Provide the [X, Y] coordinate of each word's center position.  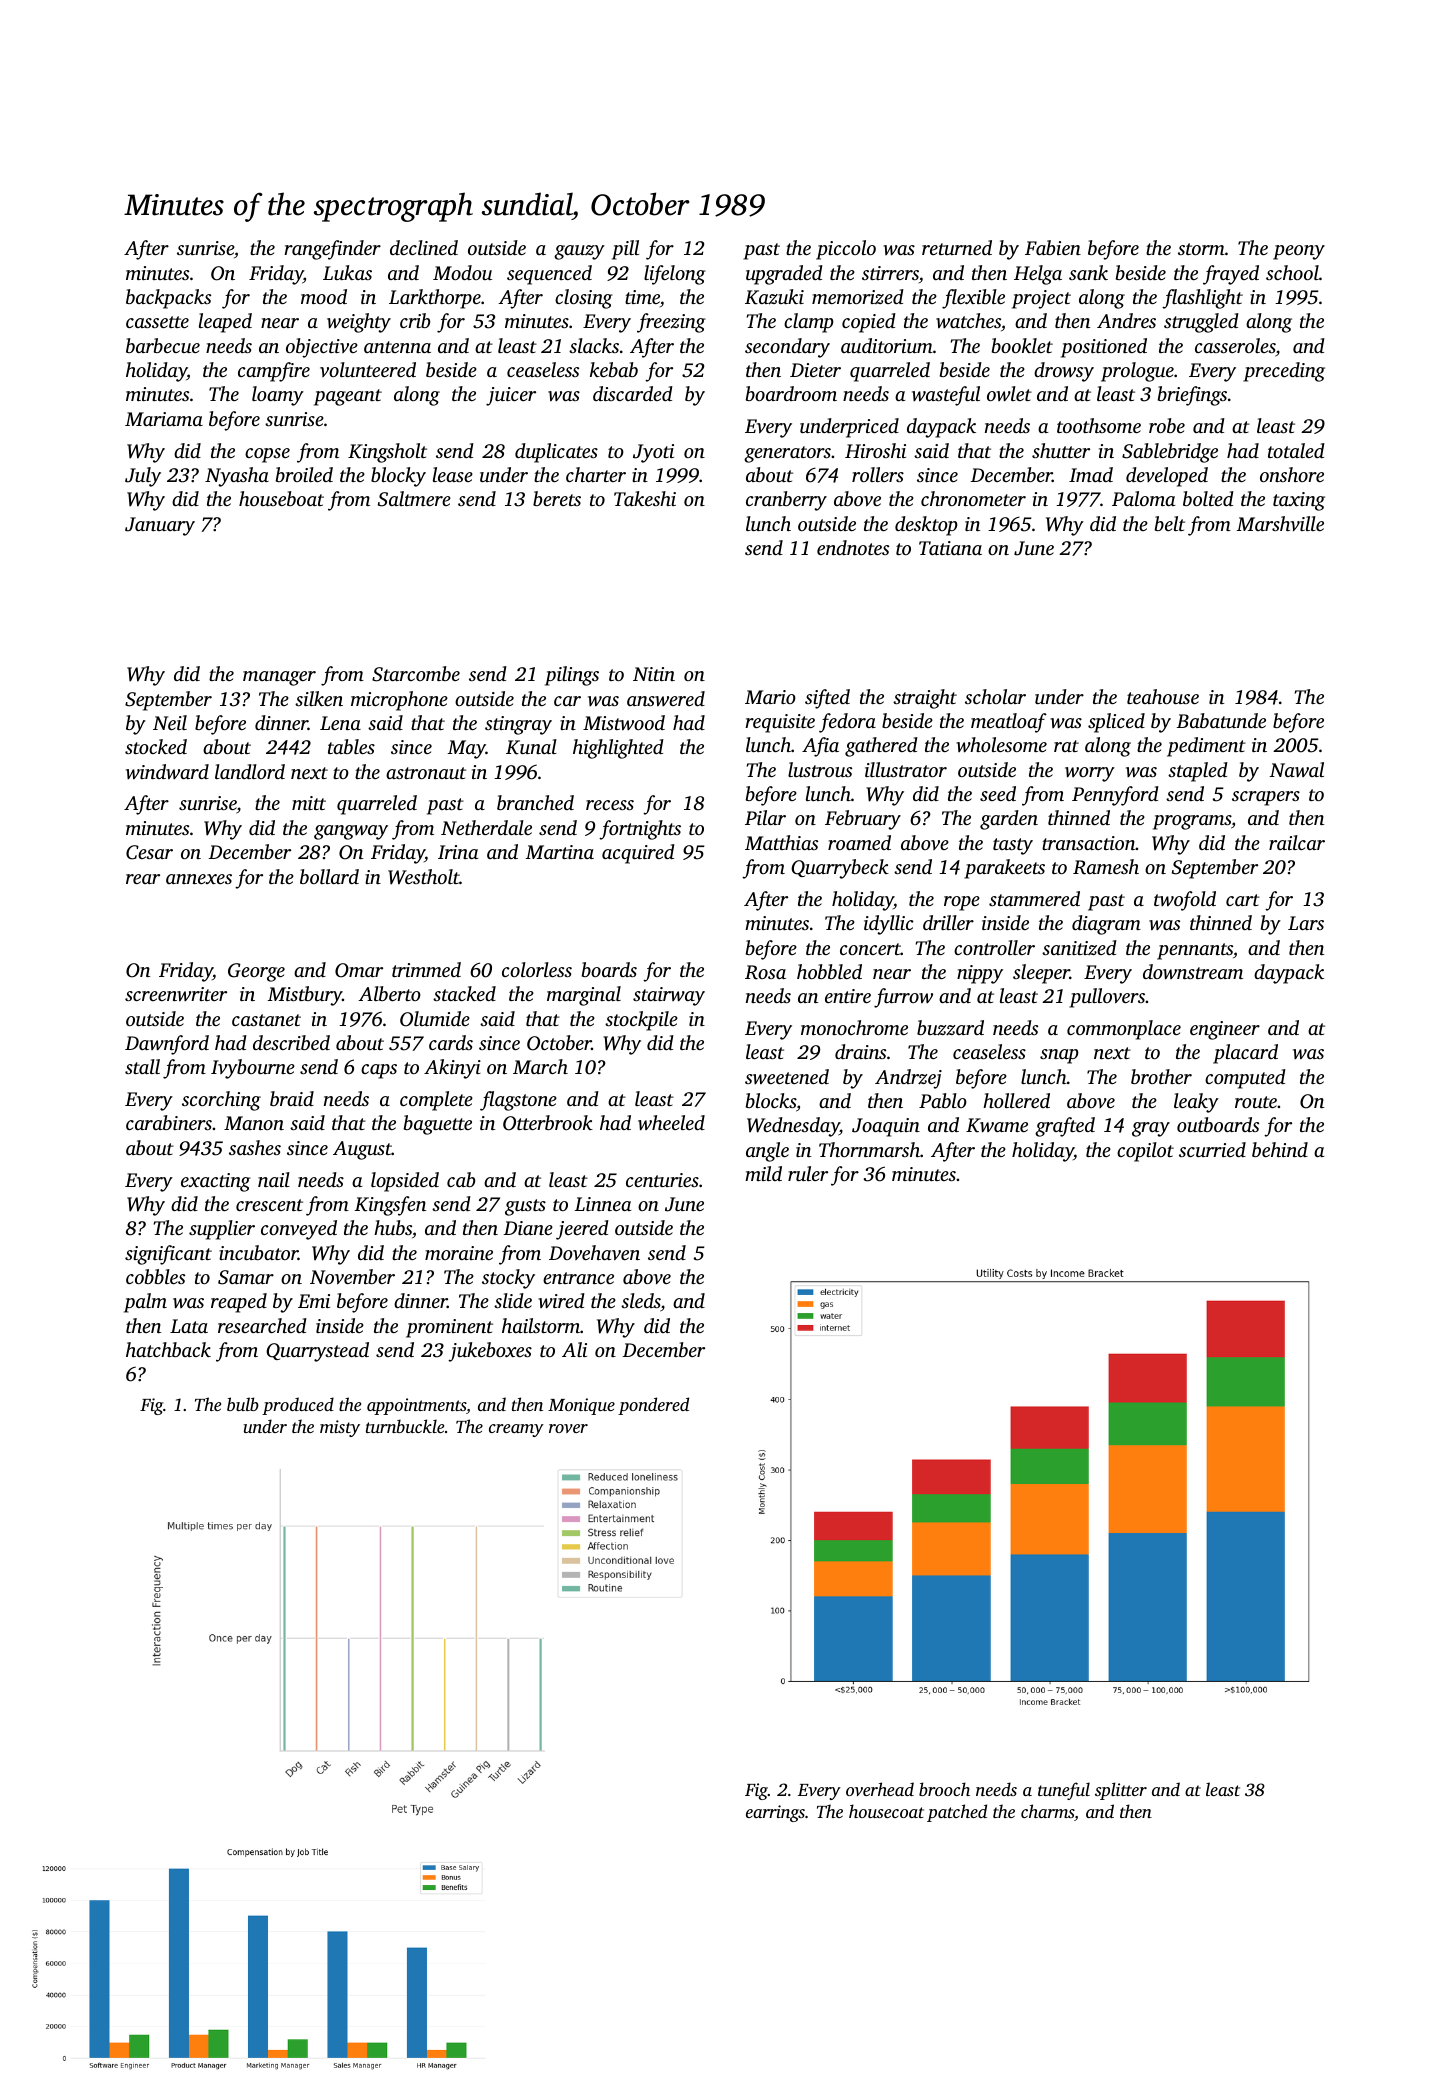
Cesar [149, 852]
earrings [775, 1813]
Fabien [1053, 247]
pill [625, 250]
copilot [1145, 1152]
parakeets [1004, 869]
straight [925, 699]
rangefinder [332, 250]
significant [168, 1255]
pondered [653, 1406]
